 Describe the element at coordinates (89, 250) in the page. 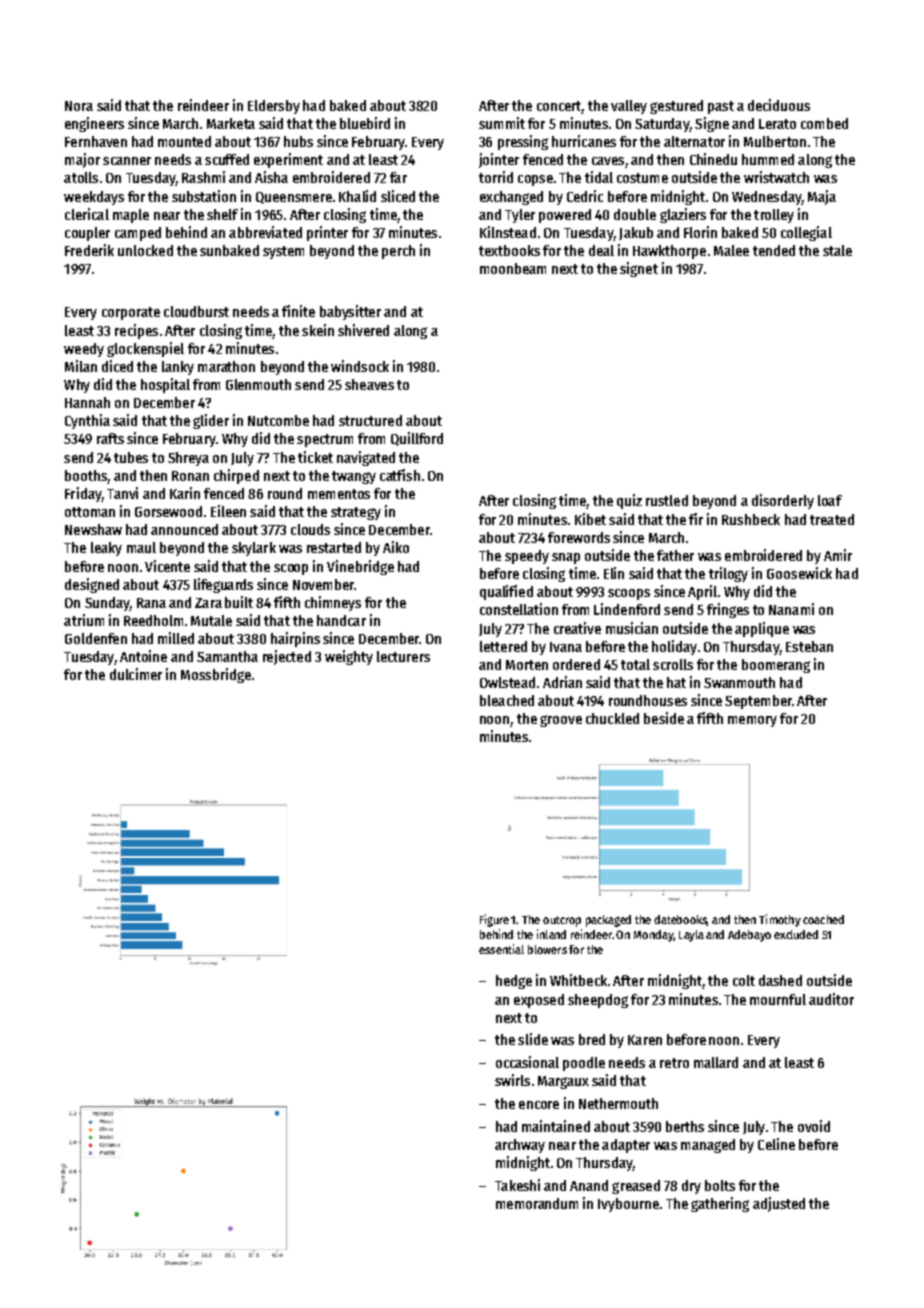

I see `Frederik` at that location.
